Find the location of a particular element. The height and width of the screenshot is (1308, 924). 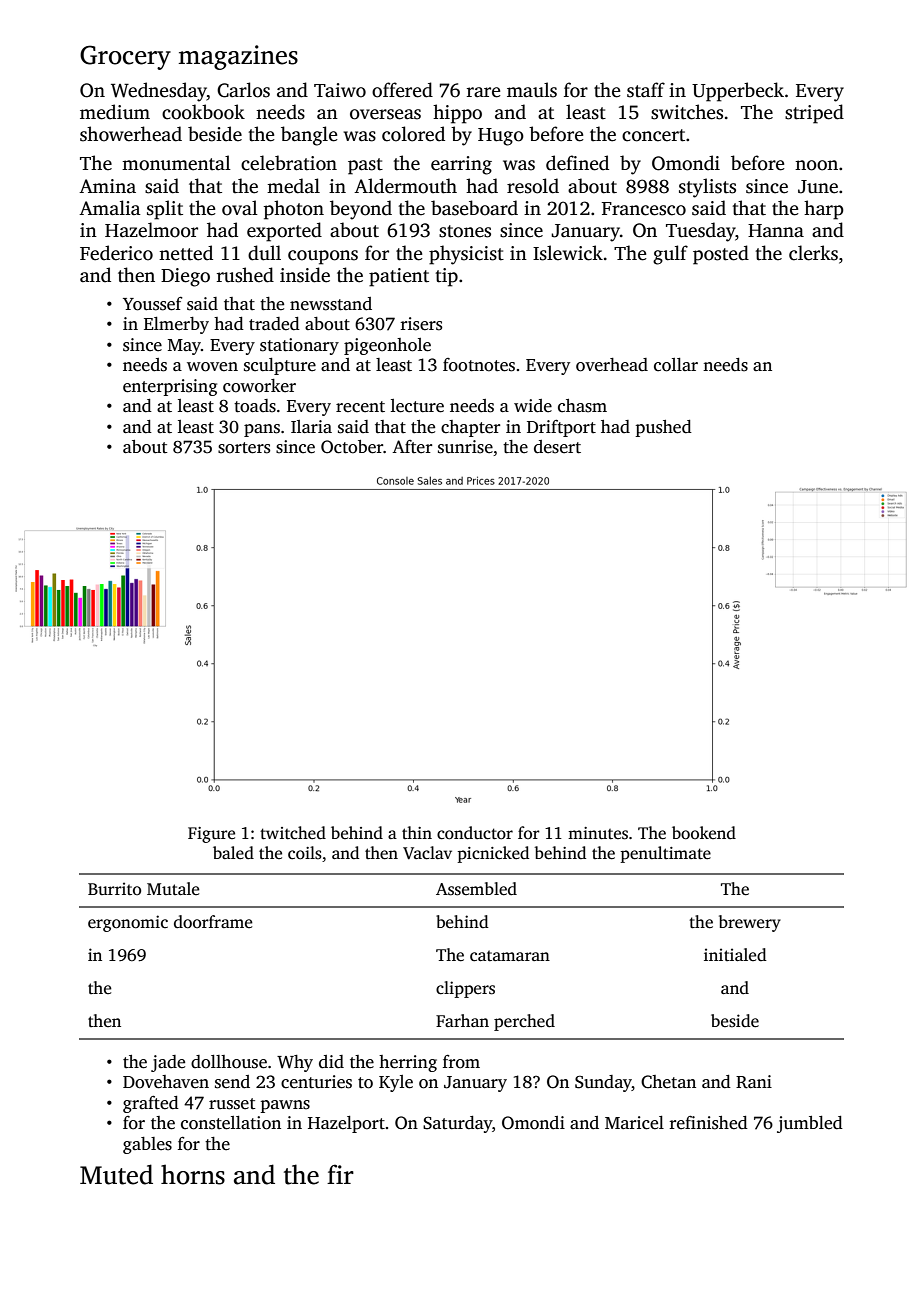

oval is located at coordinates (240, 208).
